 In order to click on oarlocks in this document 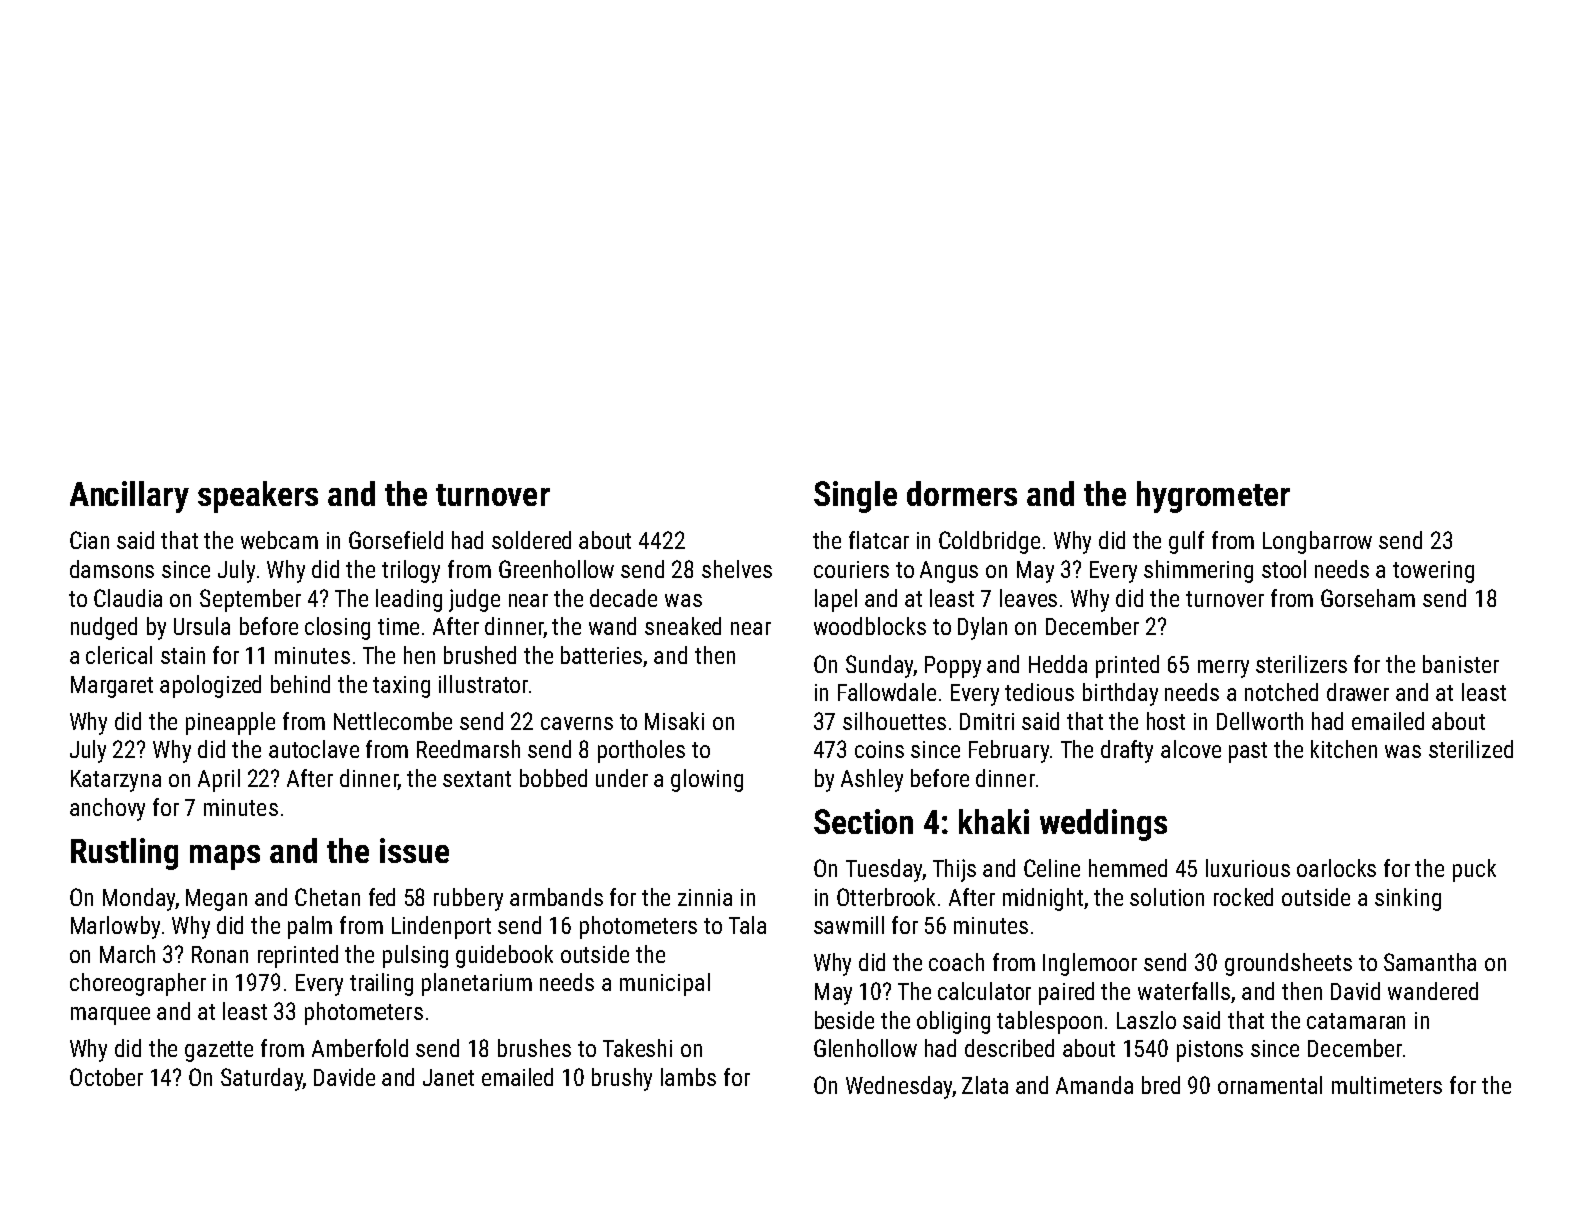, I will do `click(1336, 868)`.
